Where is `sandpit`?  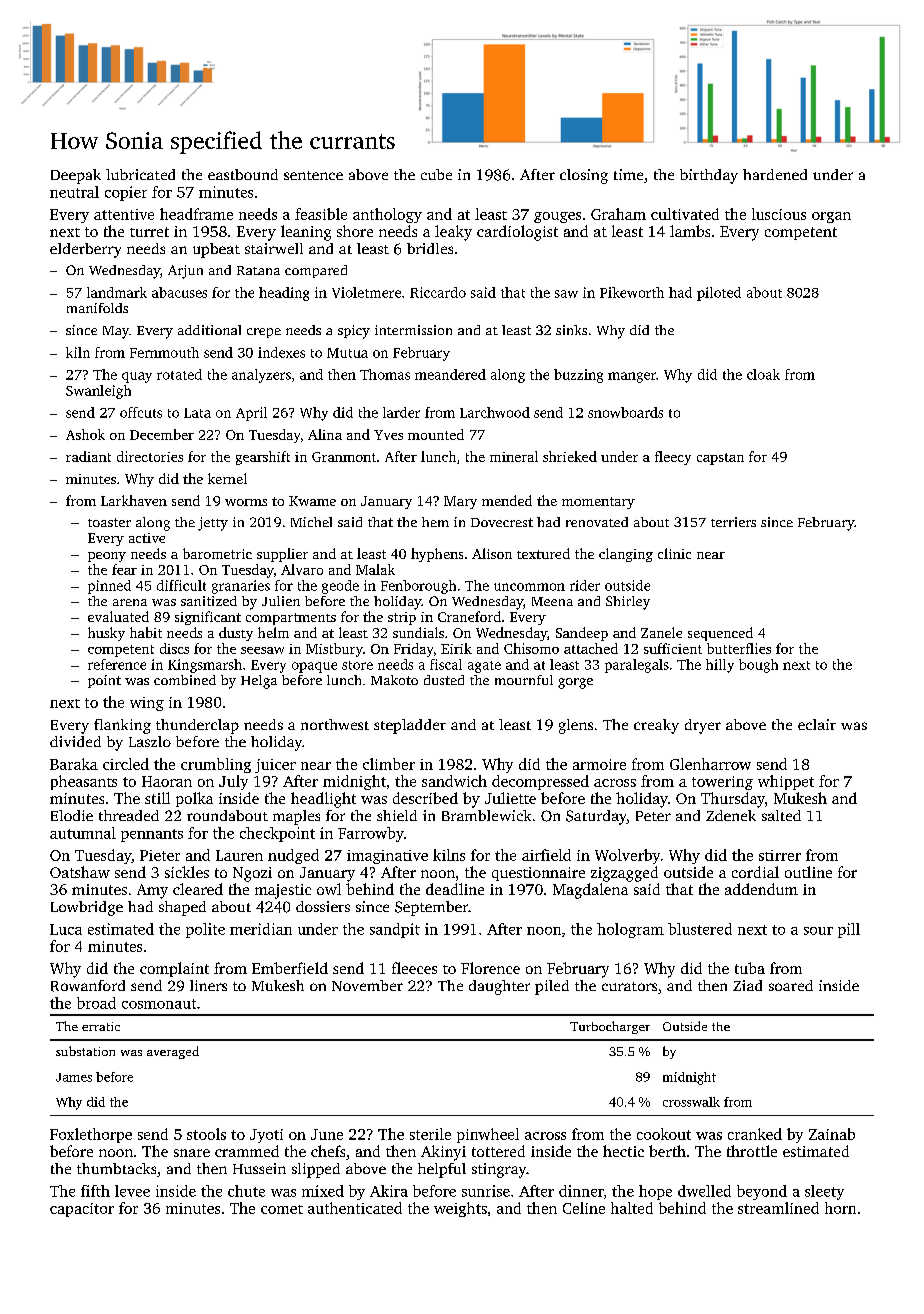 sandpit is located at coordinates (395, 930).
